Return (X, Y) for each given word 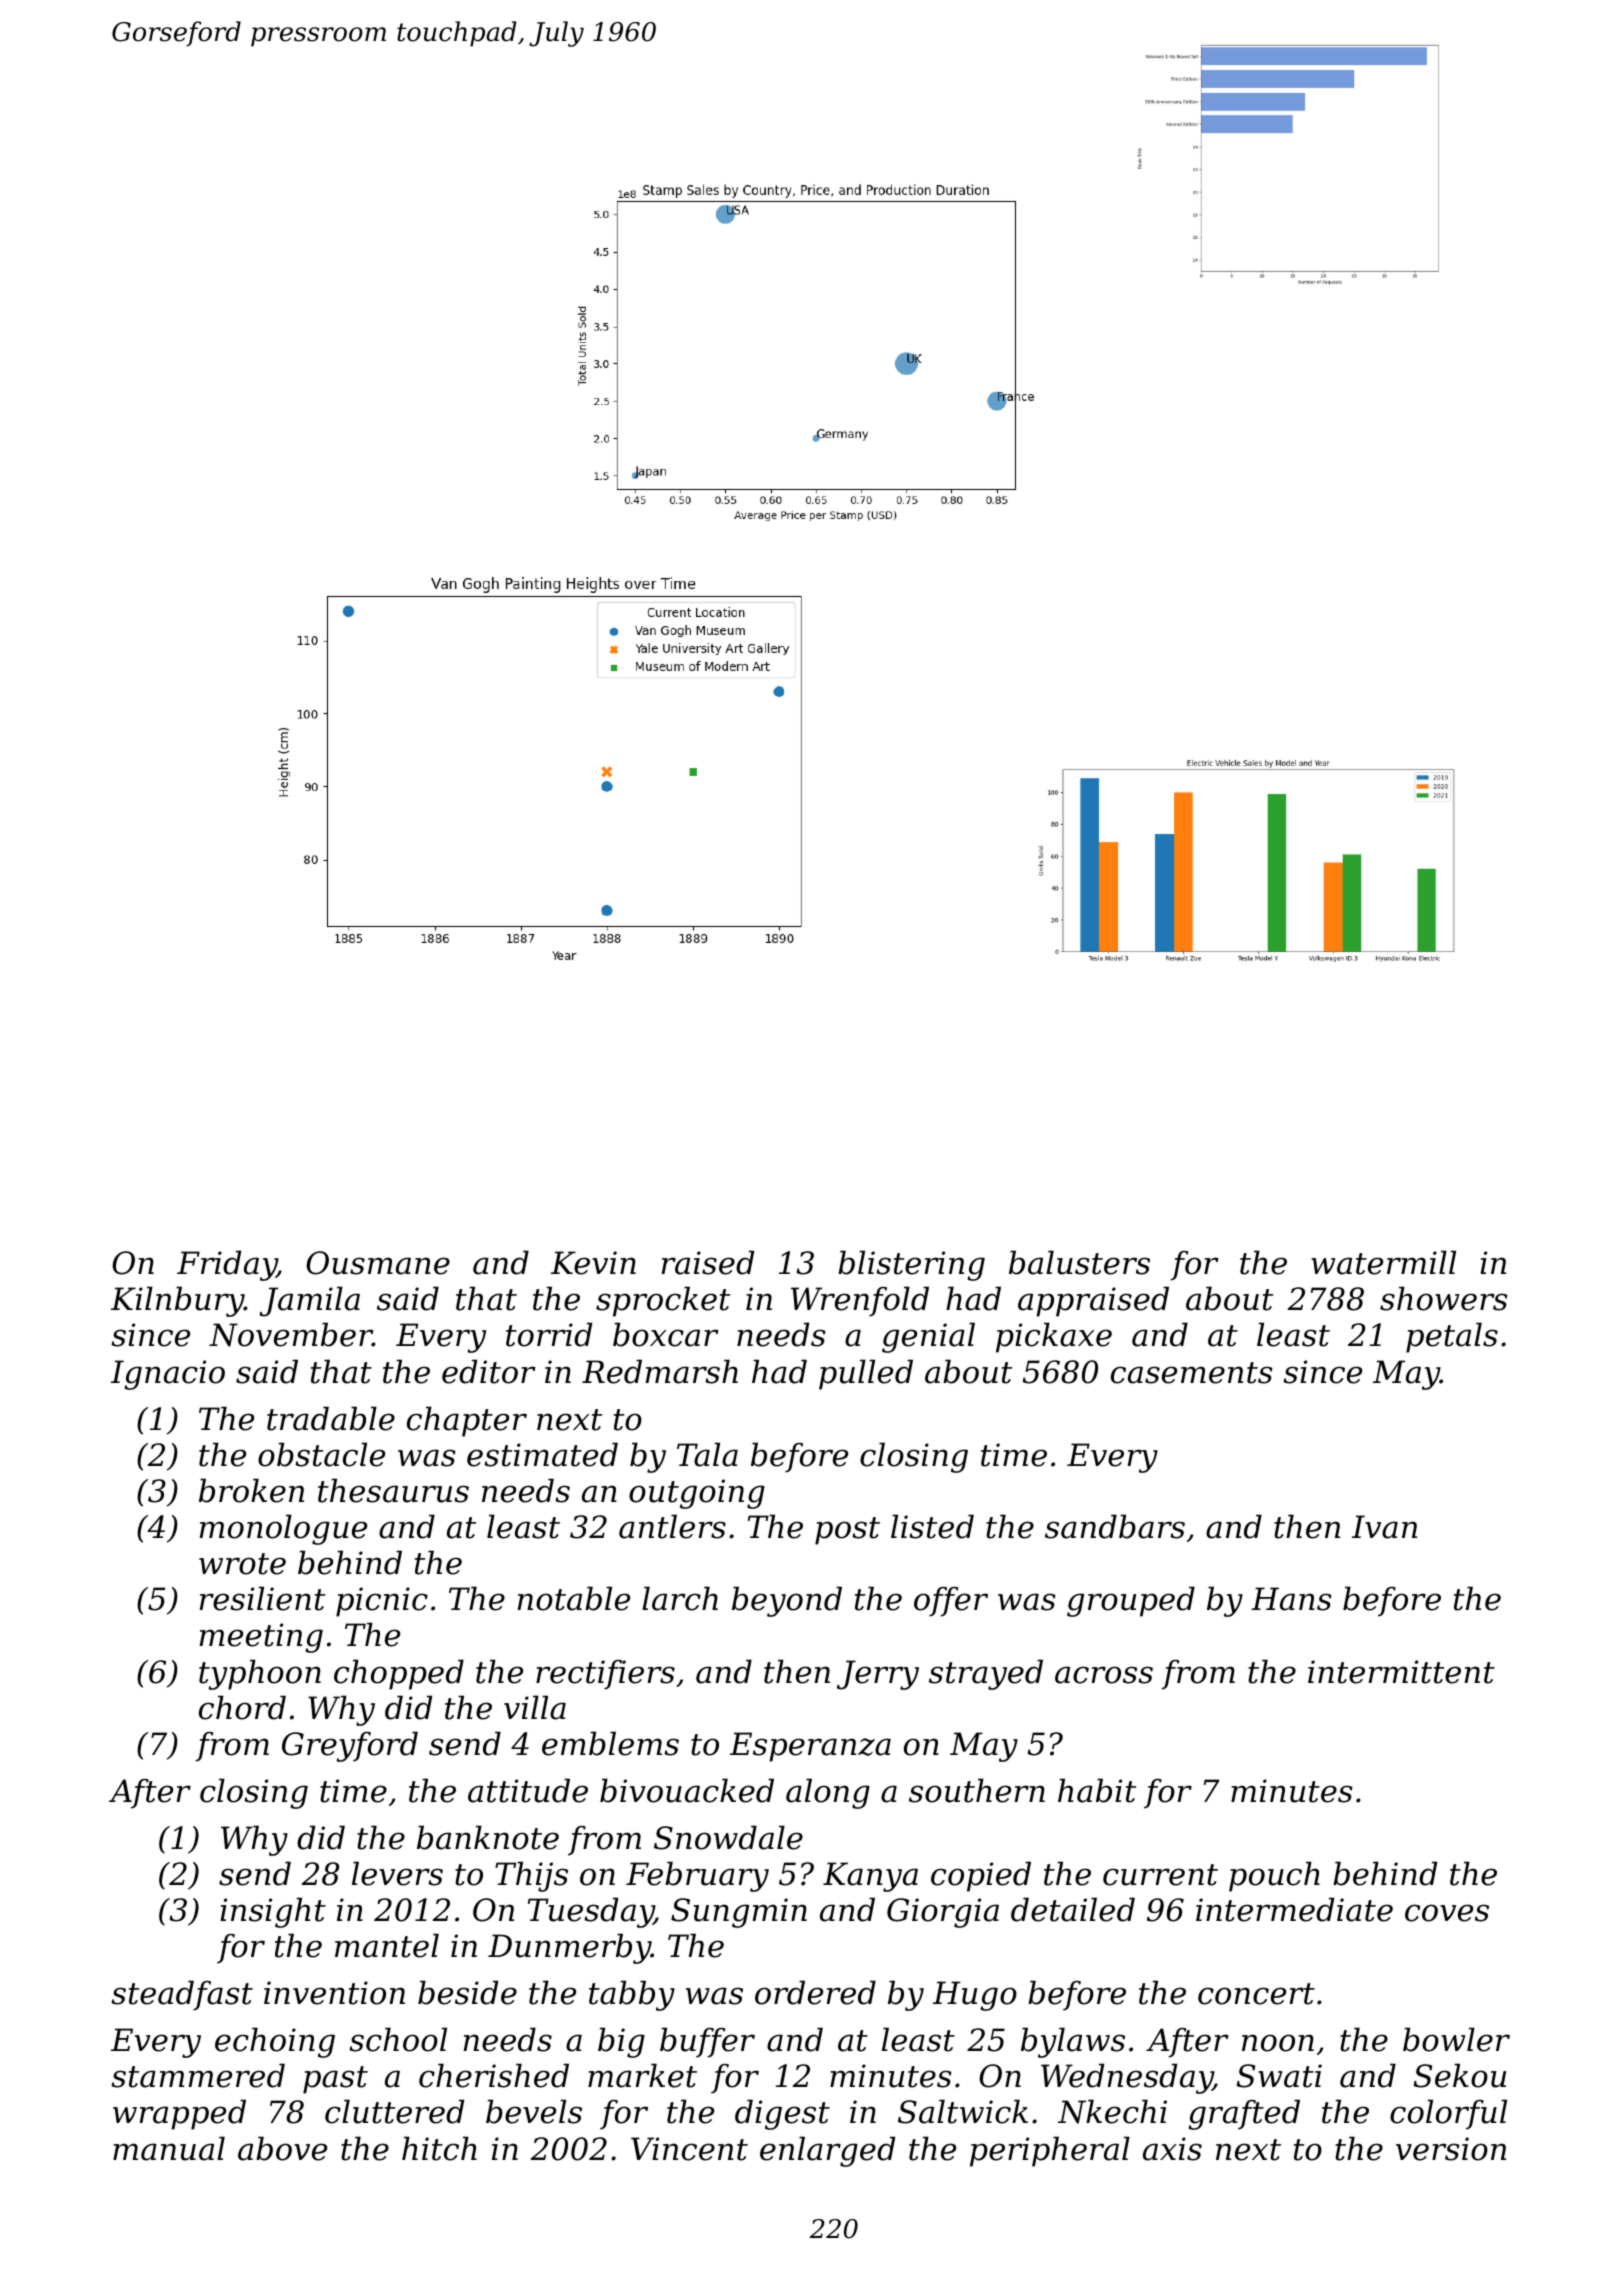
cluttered (394, 2111)
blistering (911, 1265)
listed (932, 1526)
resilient (262, 1598)
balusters (1079, 1262)
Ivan (1384, 1527)
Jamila (310, 1301)
